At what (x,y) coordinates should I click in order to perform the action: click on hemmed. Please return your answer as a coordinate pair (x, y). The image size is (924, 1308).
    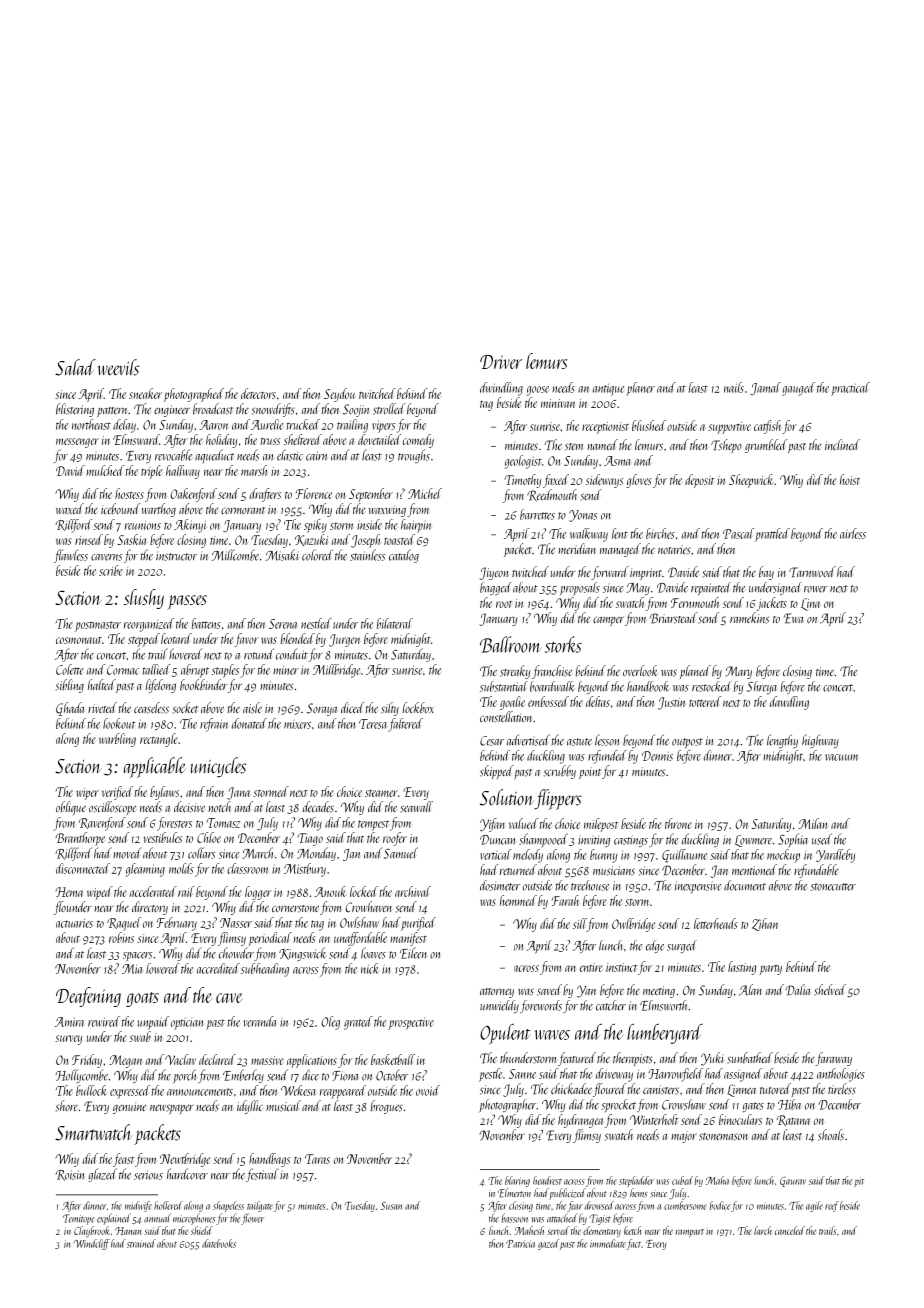
    Looking at the image, I should click on (518, 900).
